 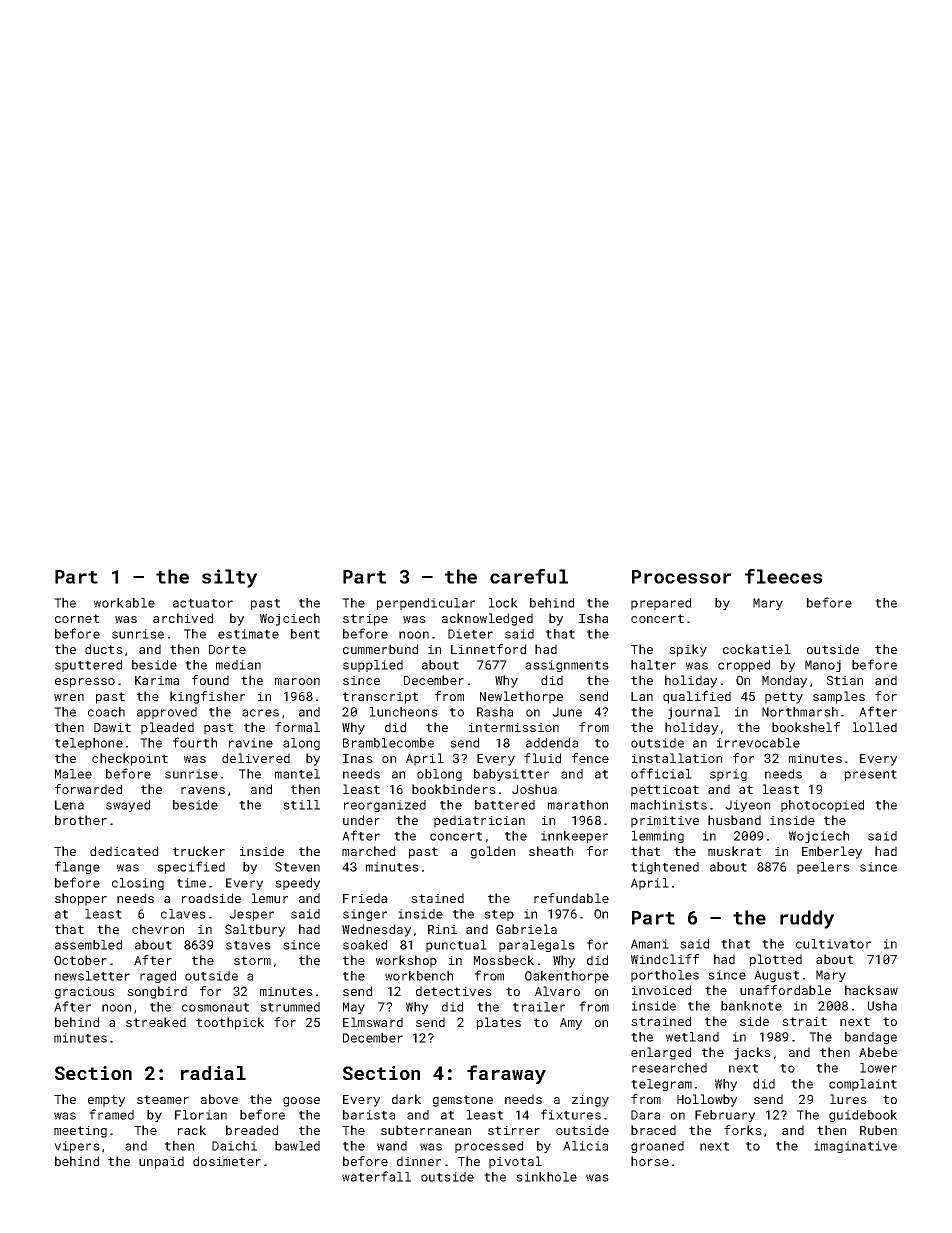 What do you see at coordinates (529, 576) in the screenshot?
I see `careful` at bounding box center [529, 576].
